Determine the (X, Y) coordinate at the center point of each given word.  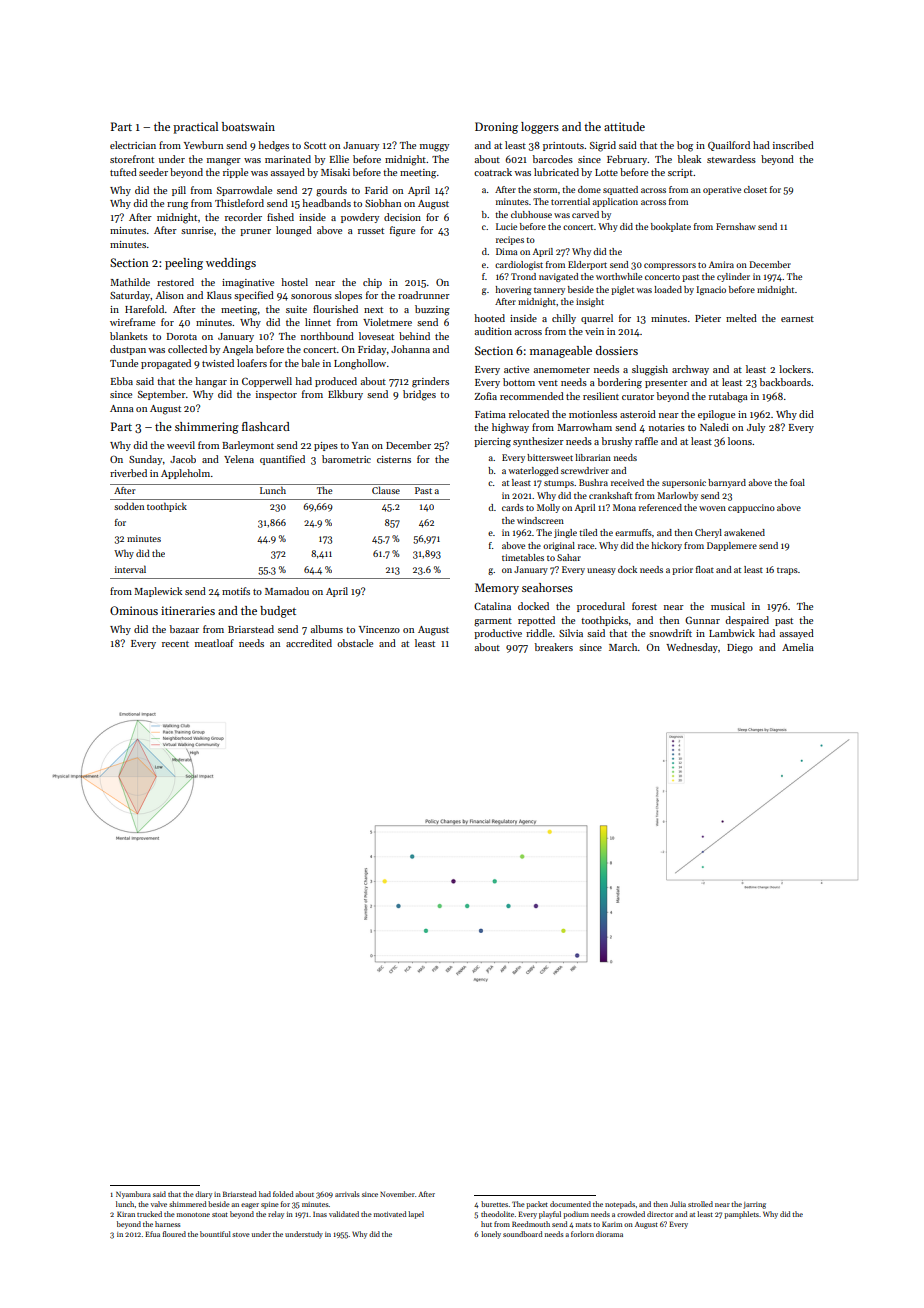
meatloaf (214, 643)
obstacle (355, 643)
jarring (754, 1205)
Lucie (506, 226)
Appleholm (185, 474)
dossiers (617, 350)
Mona (624, 507)
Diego (740, 649)
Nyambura (133, 1195)
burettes (494, 1204)
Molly (548, 508)
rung (177, 206)
